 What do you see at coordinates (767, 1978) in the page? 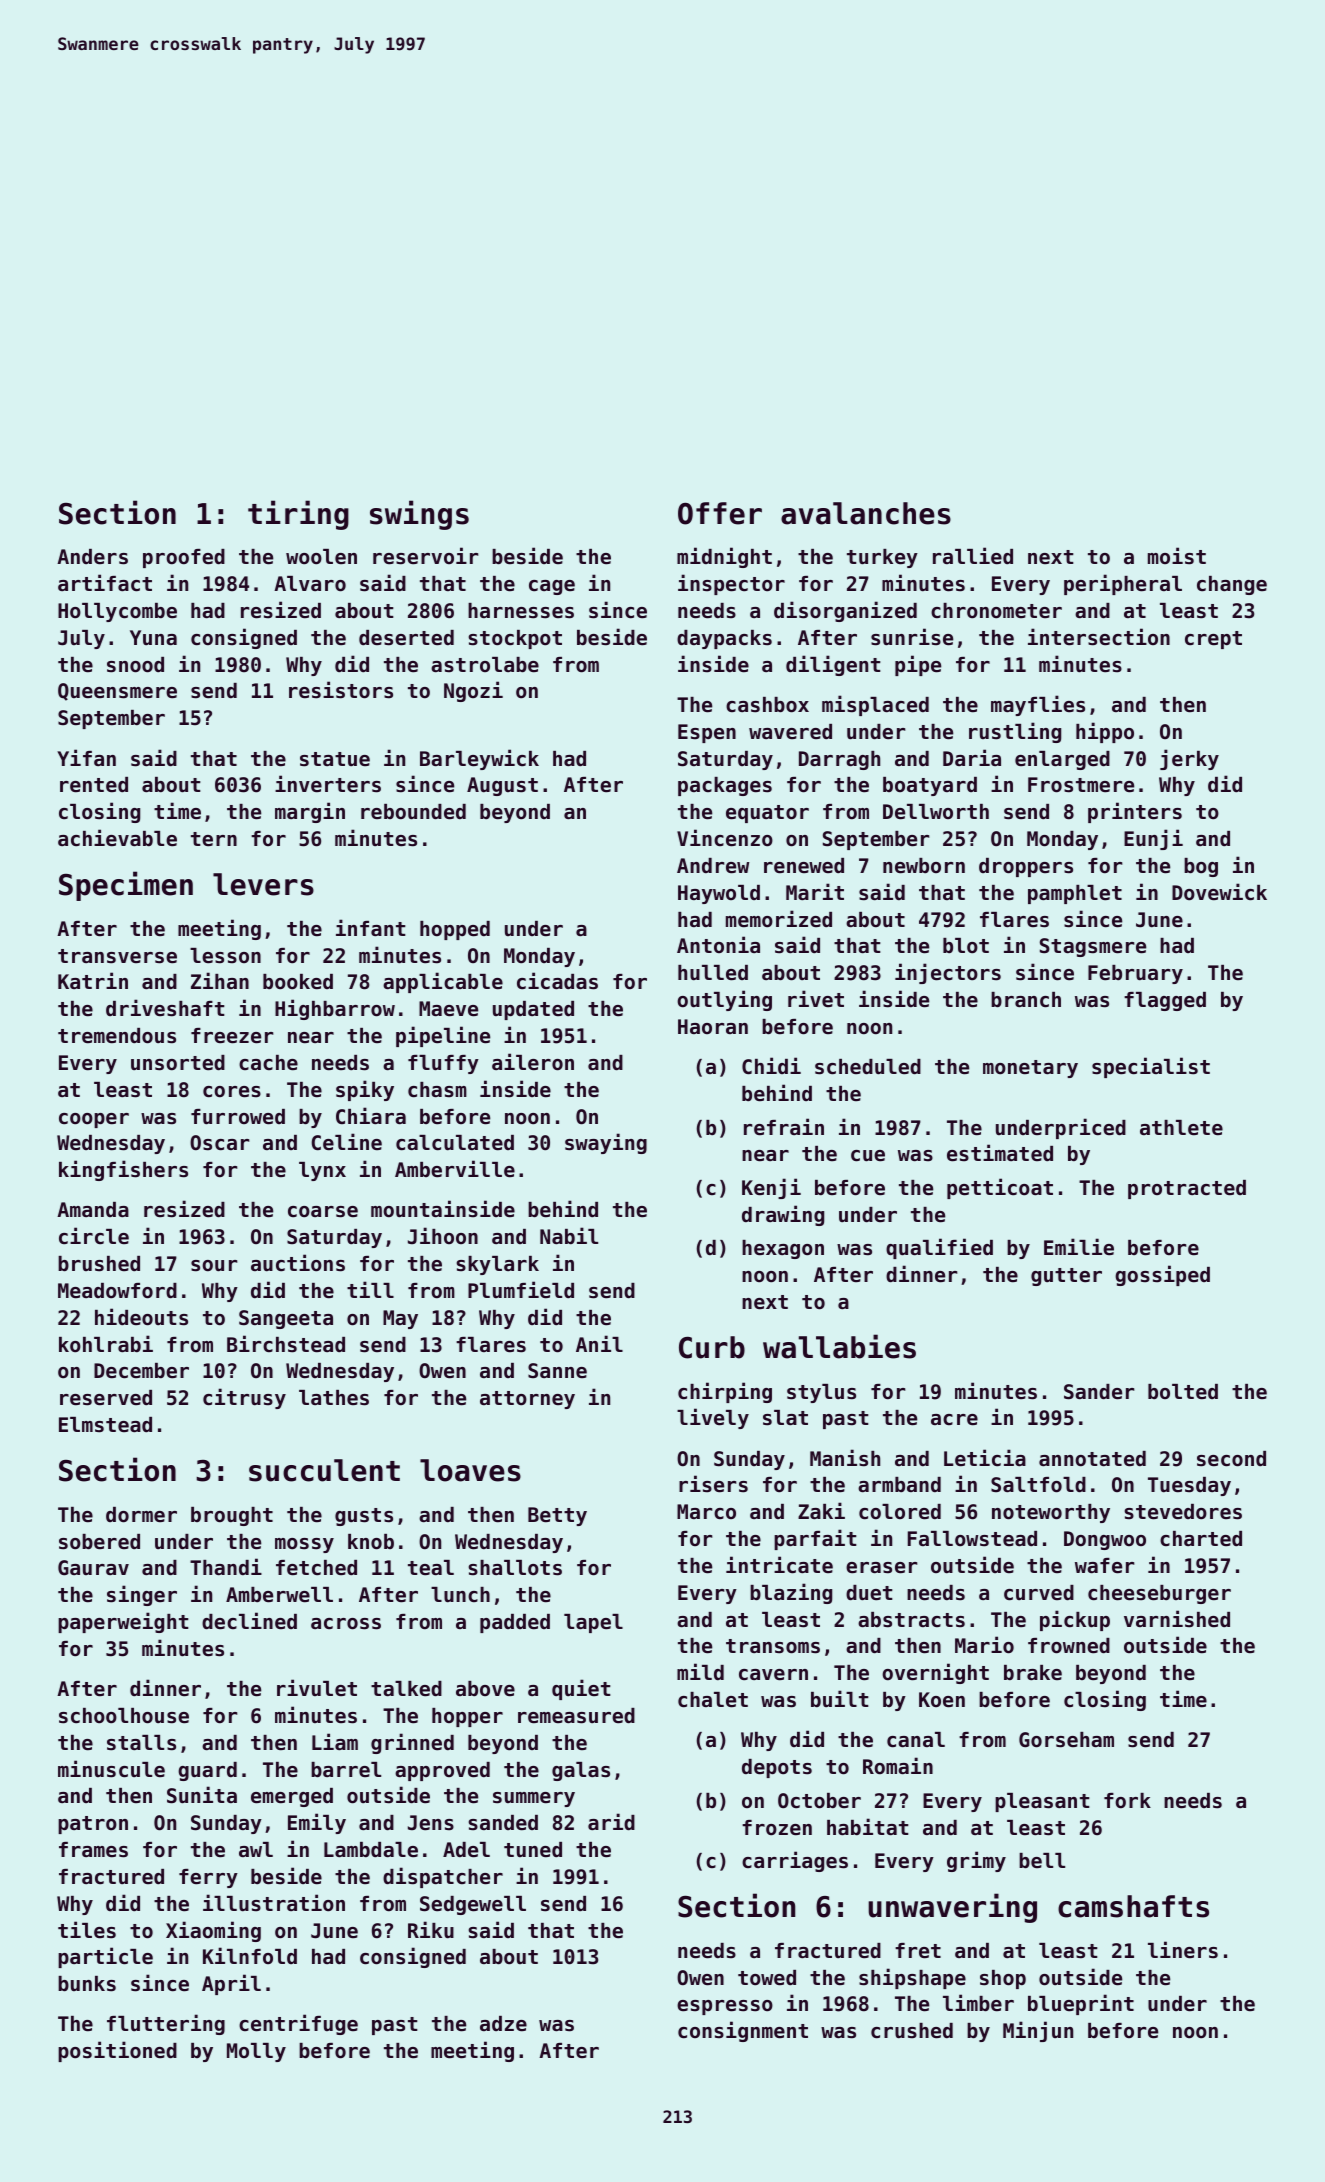
I see `towed` at bounding box center [767, 1978].
